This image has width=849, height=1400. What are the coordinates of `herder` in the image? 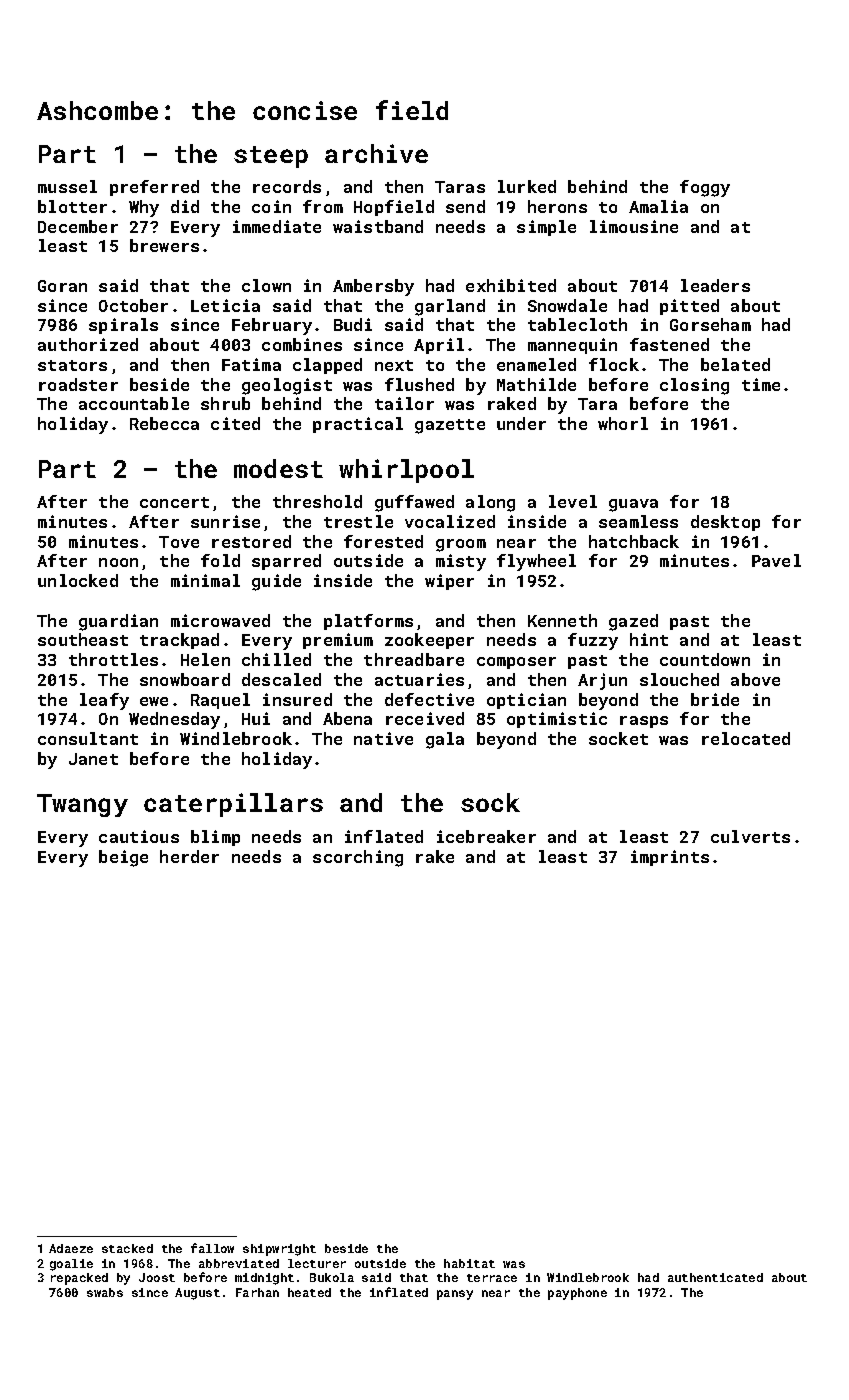 It's located at (189, 856).
